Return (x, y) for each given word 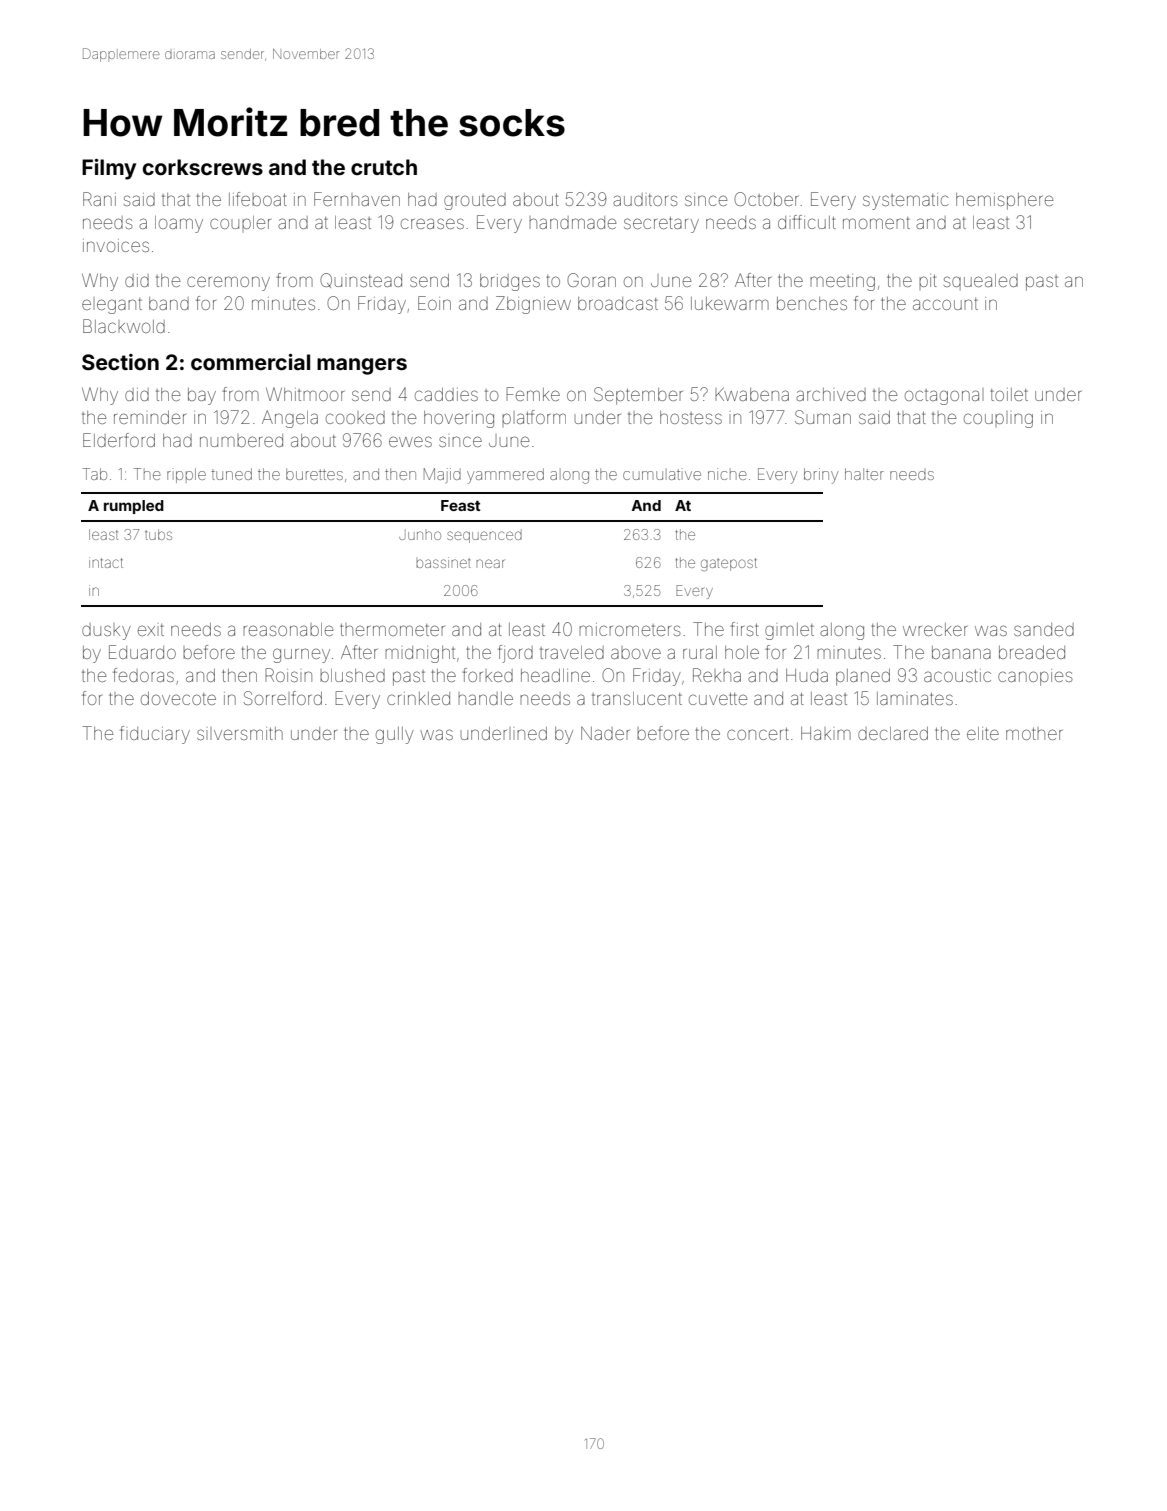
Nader (605, 733)
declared (893, 733)
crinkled (418, 698)
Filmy (109, 169)
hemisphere (1004, 201)
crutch (384, 167)
